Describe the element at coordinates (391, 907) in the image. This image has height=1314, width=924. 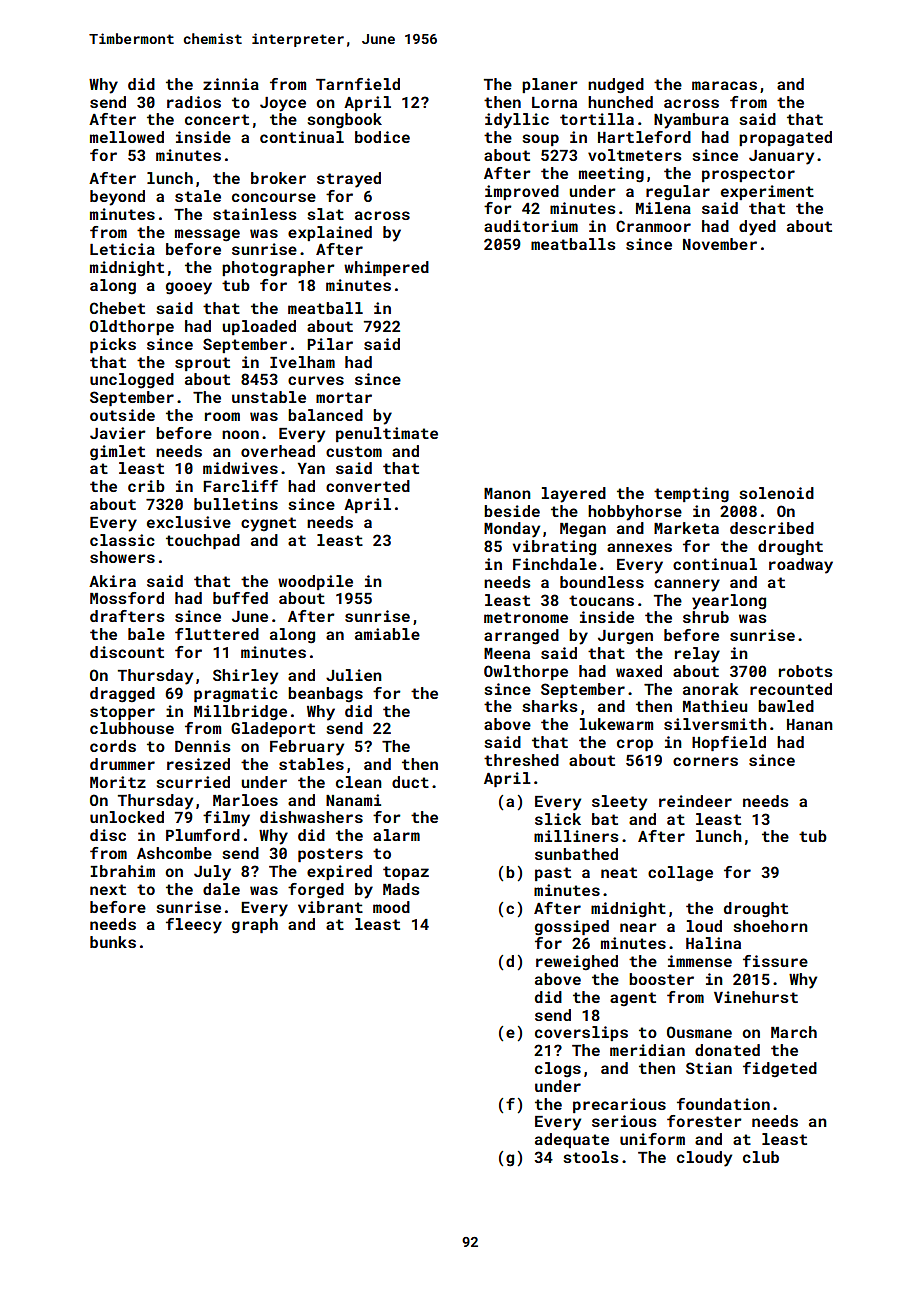
I see `mood` at that location.
